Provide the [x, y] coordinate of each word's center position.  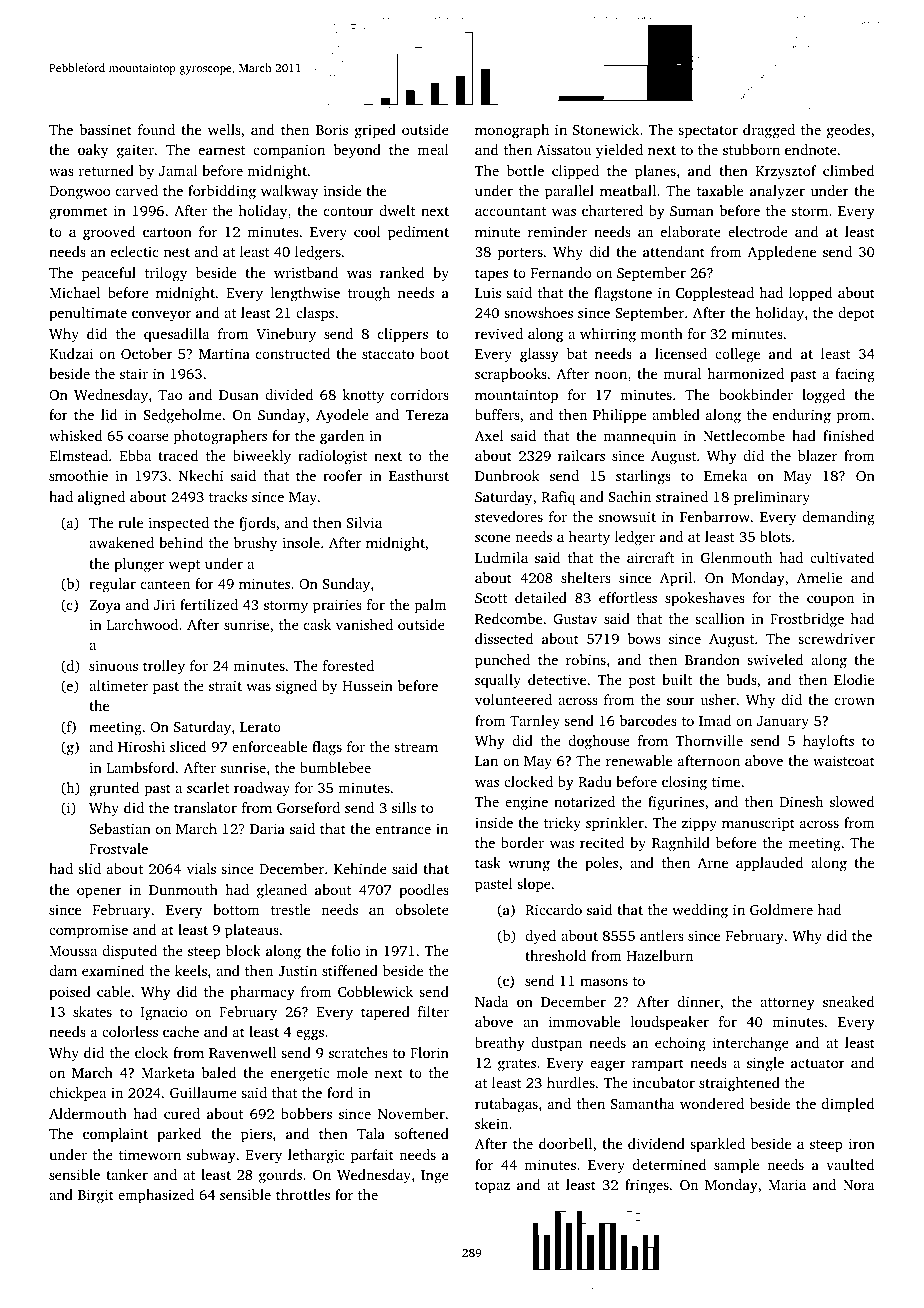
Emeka [725, 475]
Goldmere [781, 909]
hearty [589, 538]
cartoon [167, 232]
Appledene [781, 253]
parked [179, 1135]
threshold [555, 955]
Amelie [819, 577]
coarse [148, 437]
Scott [491, 598]
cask [317, 624]
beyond [357, 151]
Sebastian [120, 828]
